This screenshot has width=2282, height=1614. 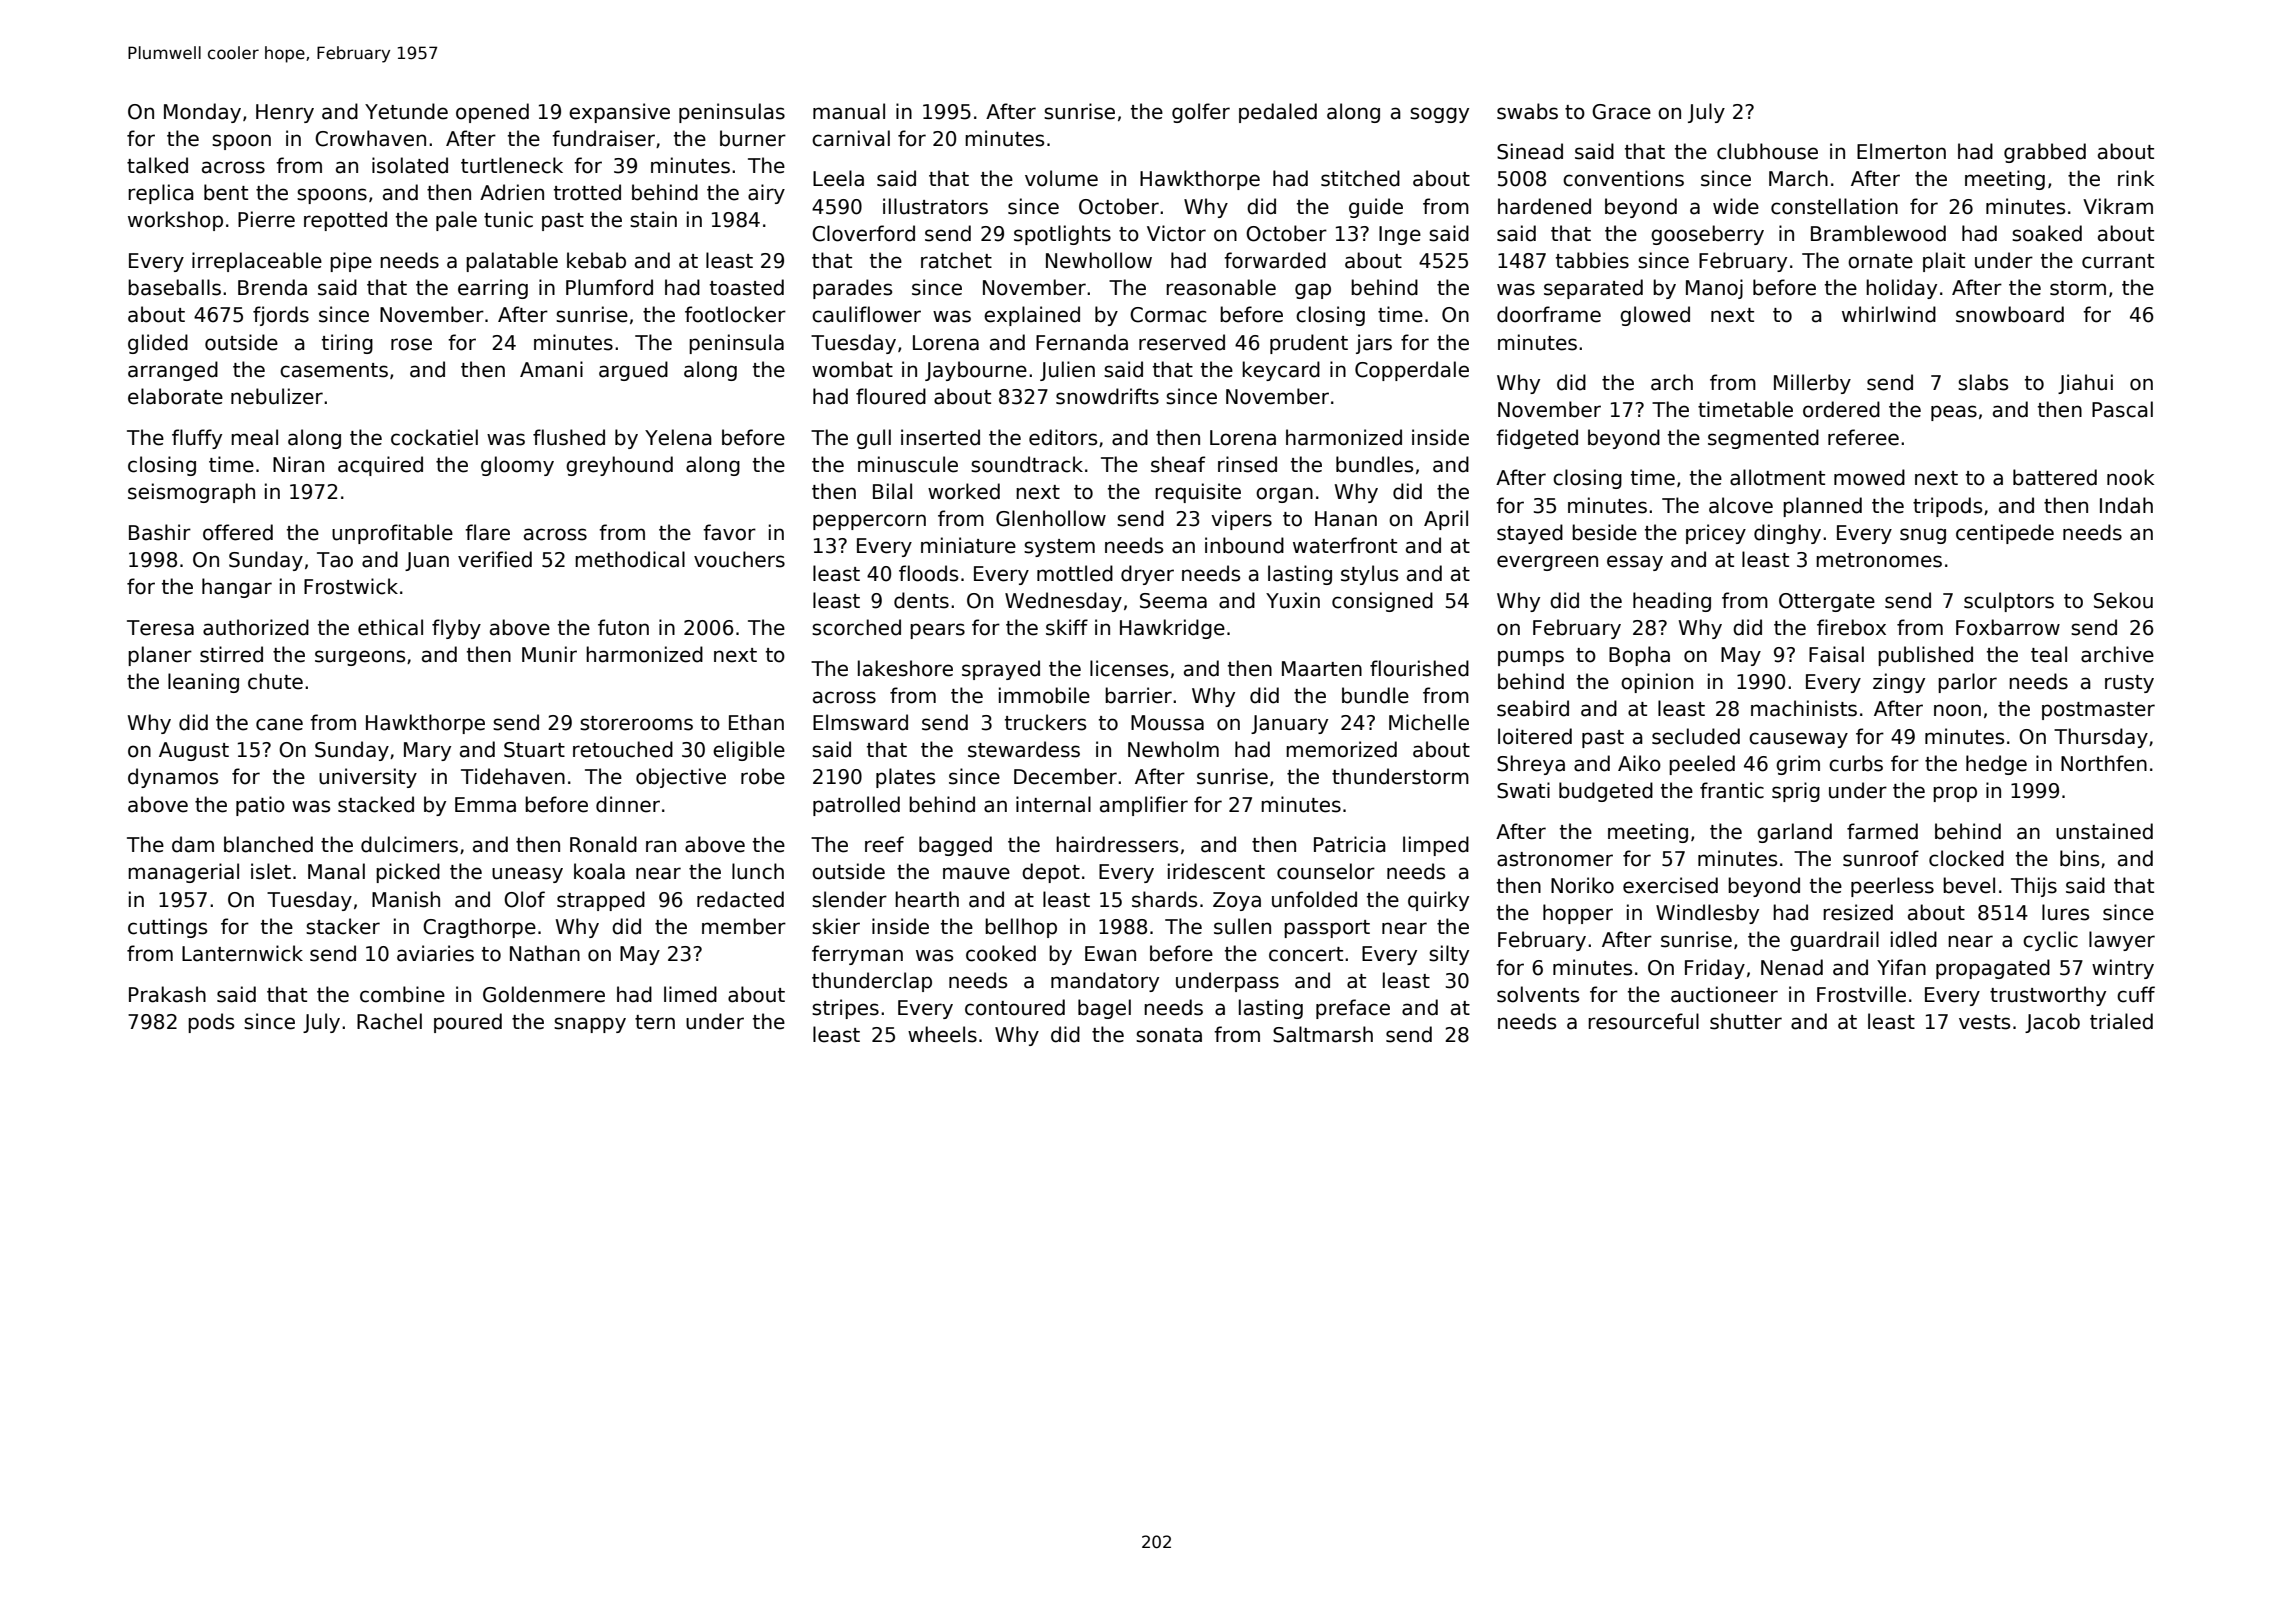 What do you see at coordinates (1278, 113) in the screenshot?
I see `pedaled` at bounding box center [1278, 113].
